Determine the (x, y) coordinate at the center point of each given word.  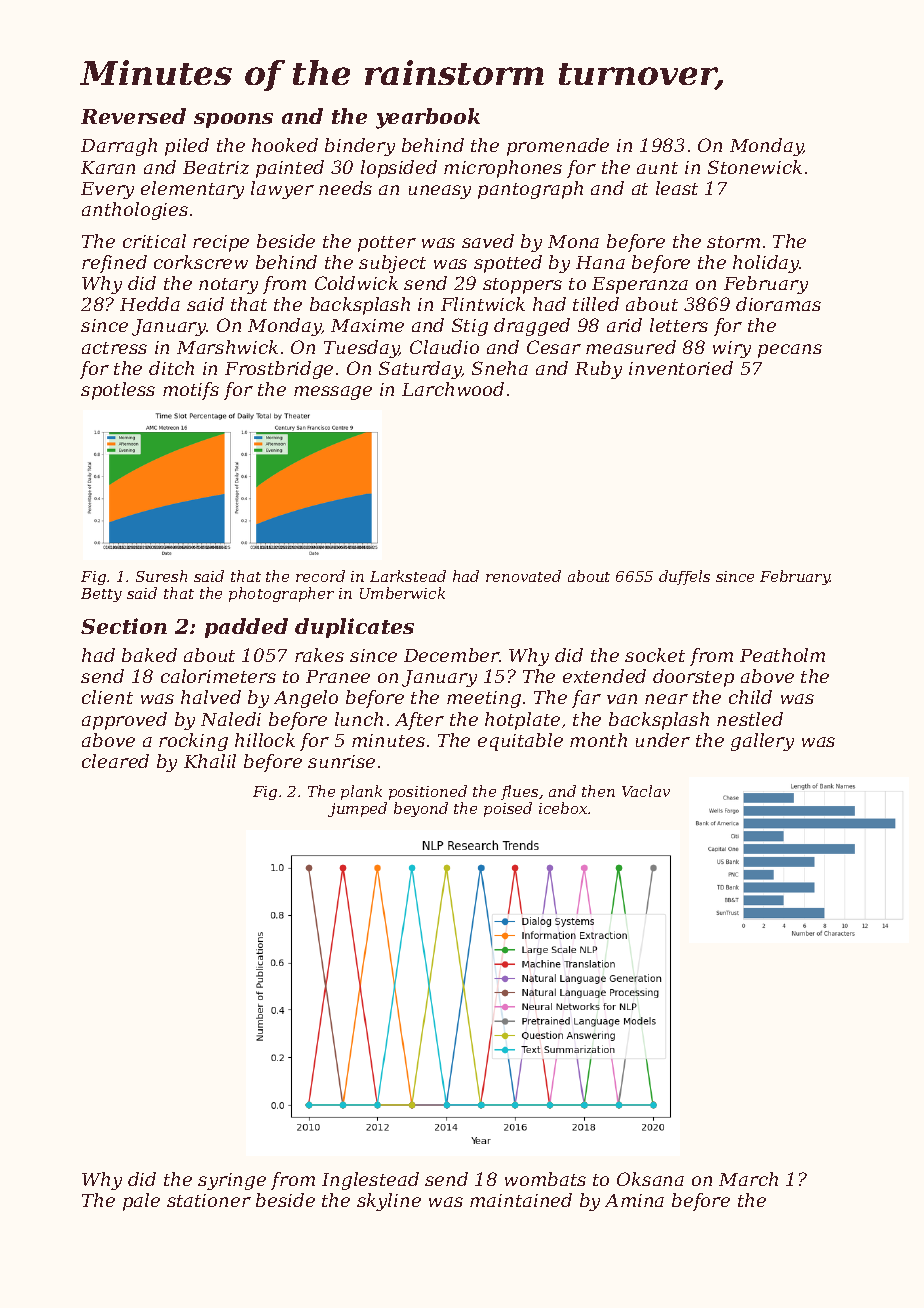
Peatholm (782, 655)
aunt (657, 168)
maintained (521, 1200)
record (320, 576)
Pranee (338, 676)
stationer (209, 1200)
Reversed (133, 116)
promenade (558, 147)
